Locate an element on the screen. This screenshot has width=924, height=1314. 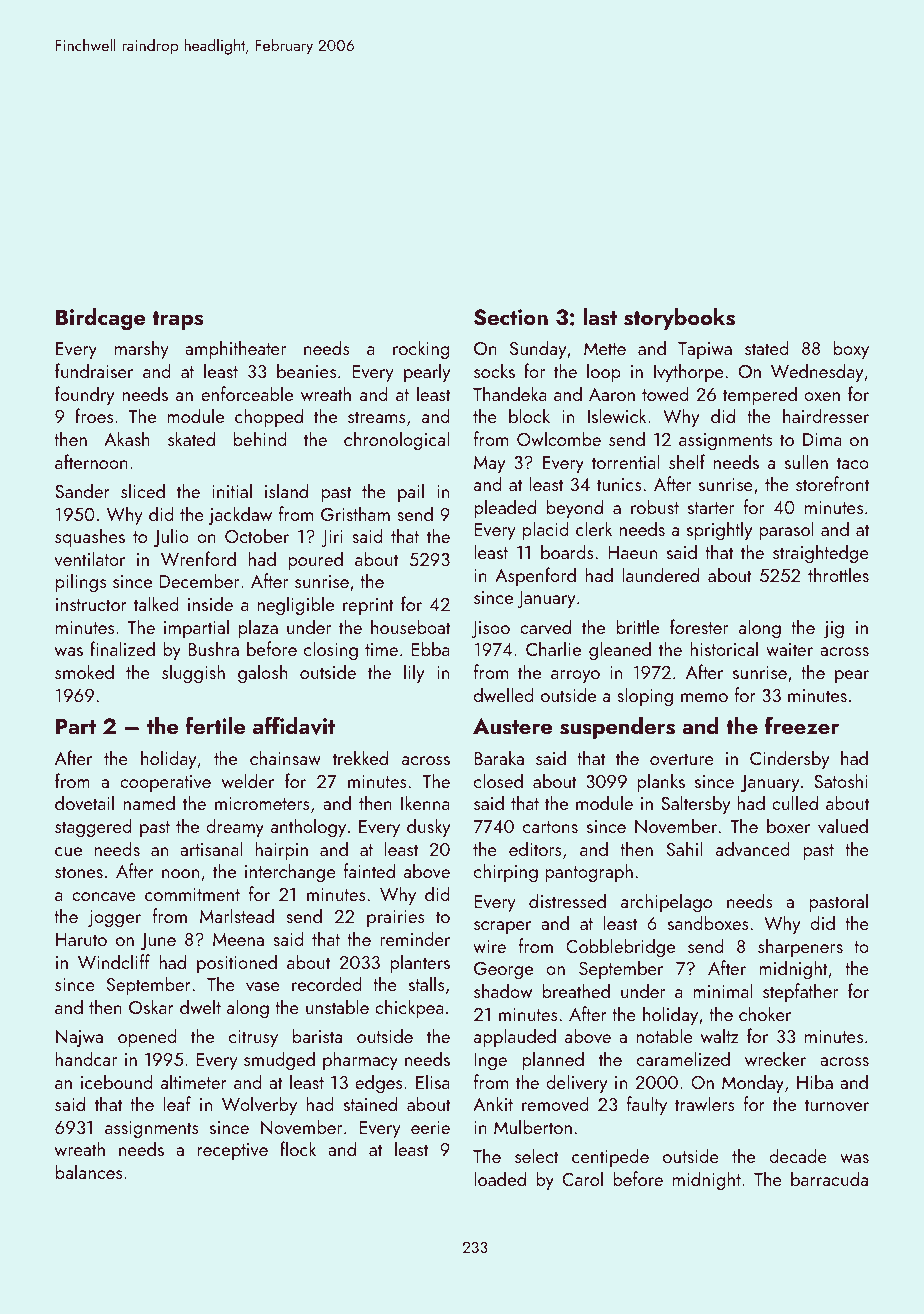
jig is located at coordinates (834, 629).
